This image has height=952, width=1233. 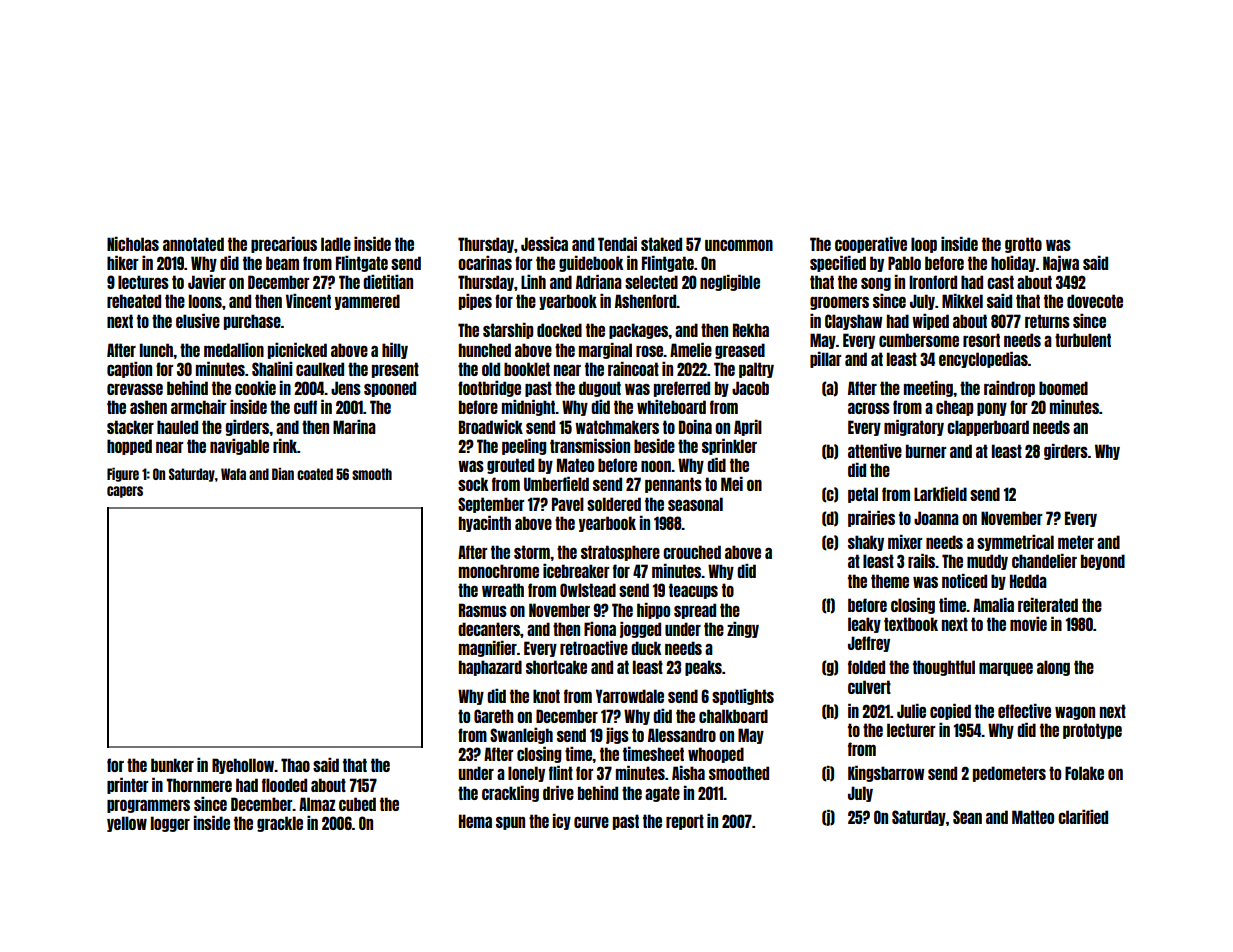 I want to click on beyond, so click(x=1103, y=562).
